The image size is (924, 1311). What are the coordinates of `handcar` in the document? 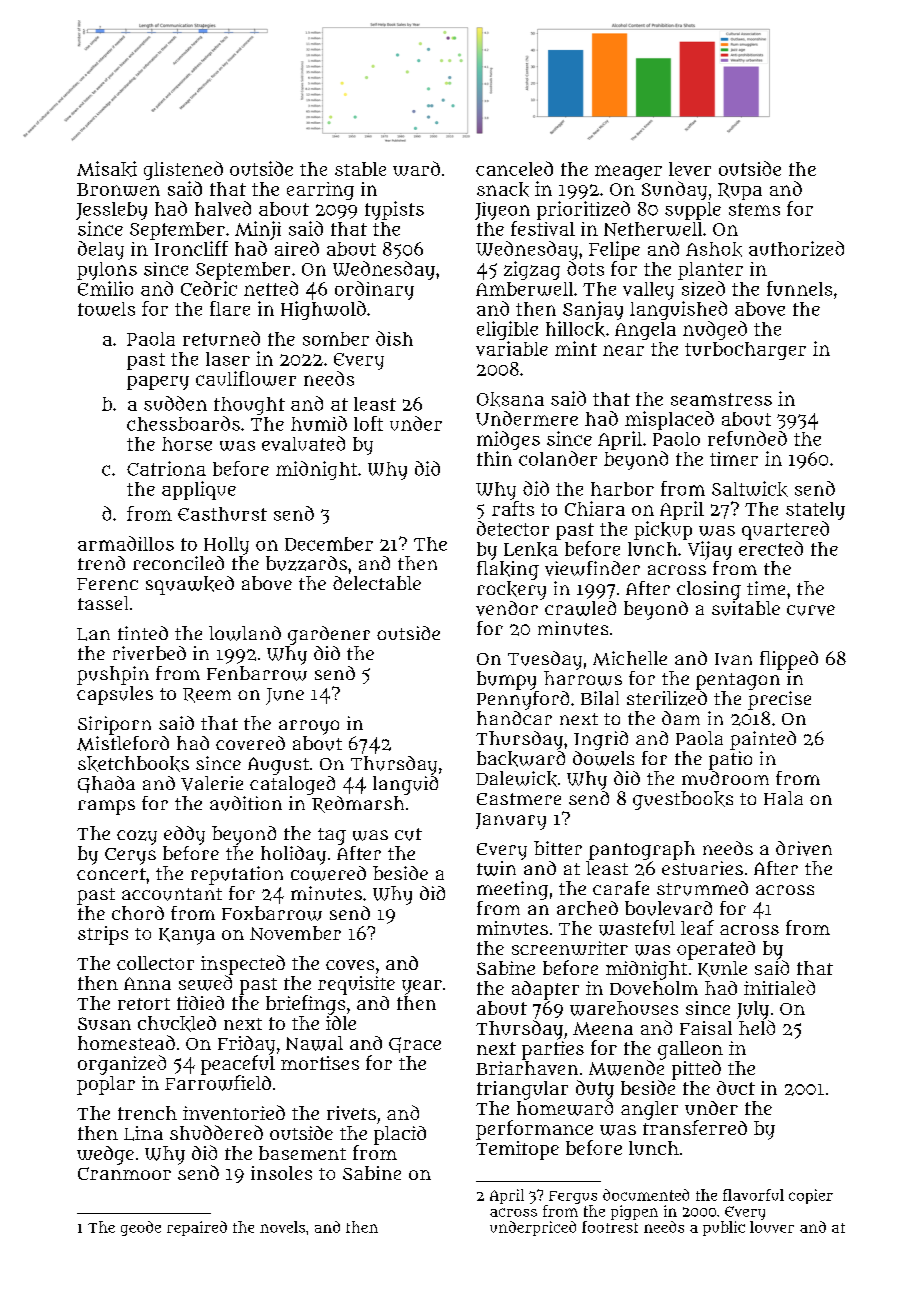 It's located at (514, 718).
